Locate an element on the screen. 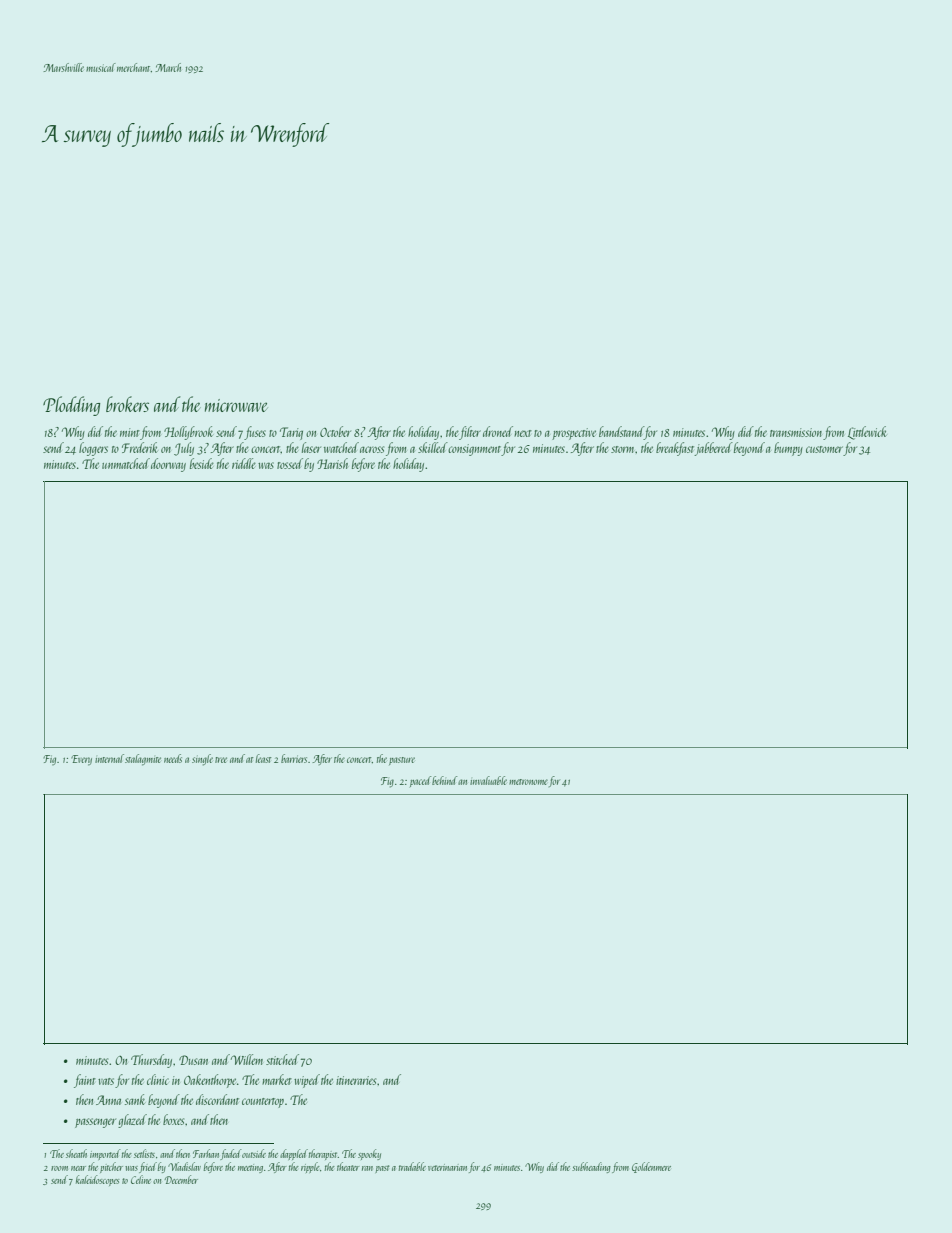 The width and height of the screenshot is (952, 1233). itineraries is located at coordinates (356, 1080).
